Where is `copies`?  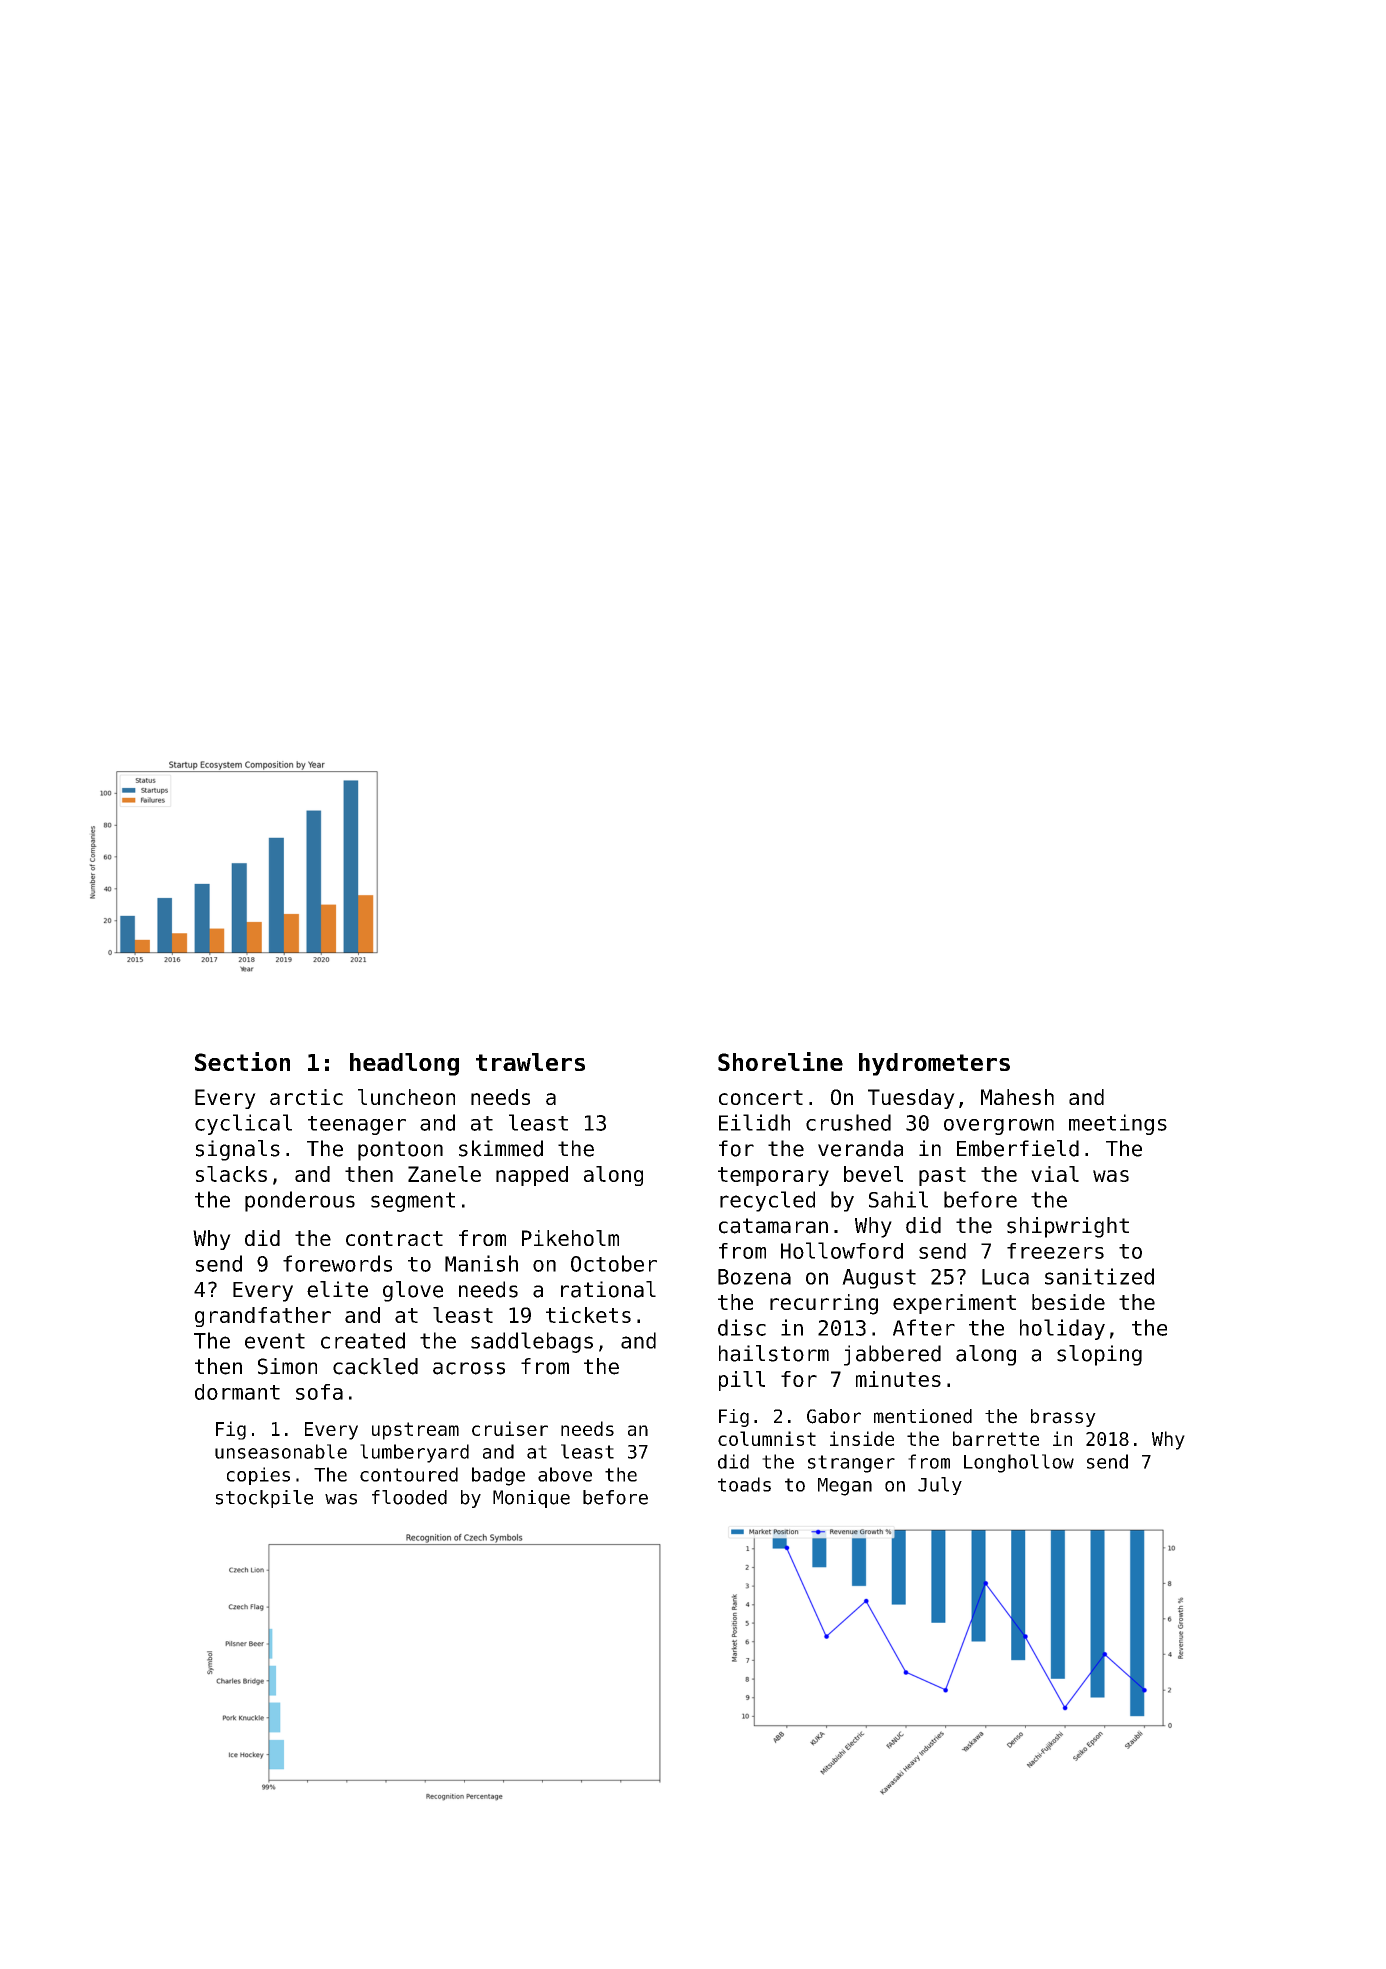
copies is located at coordinates (258, 1476).
